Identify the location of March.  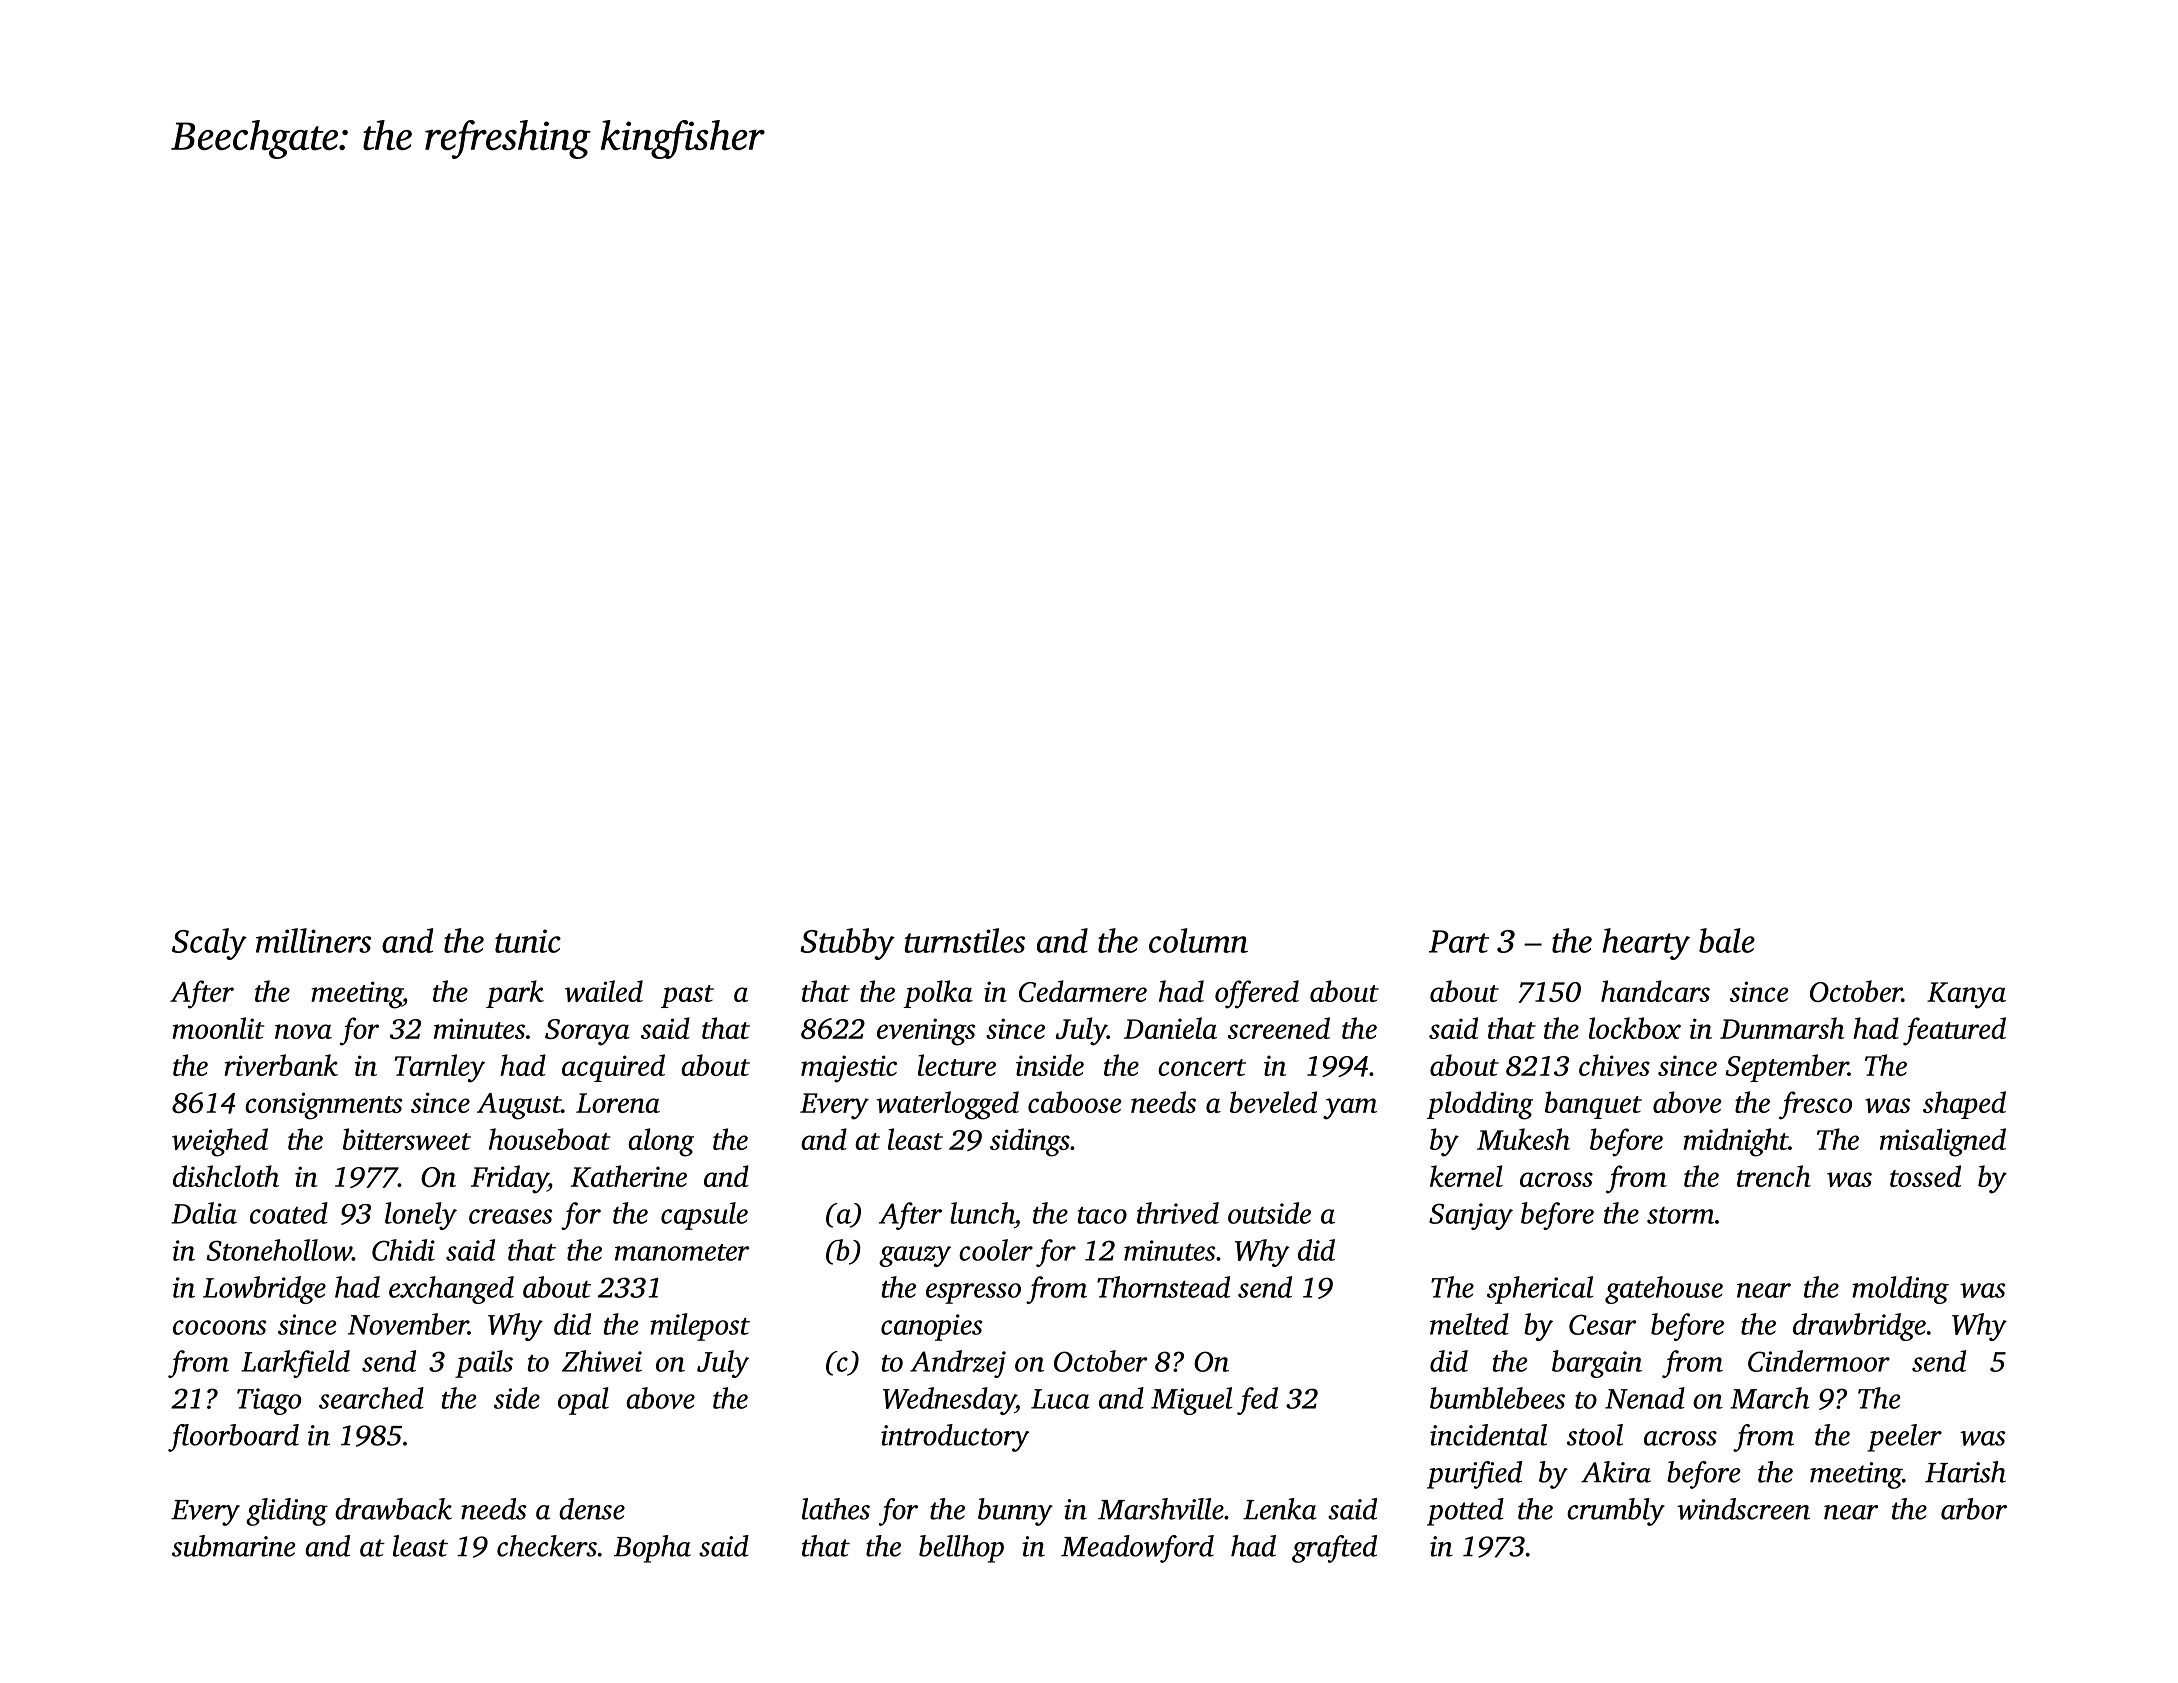
(1770, 1398).
